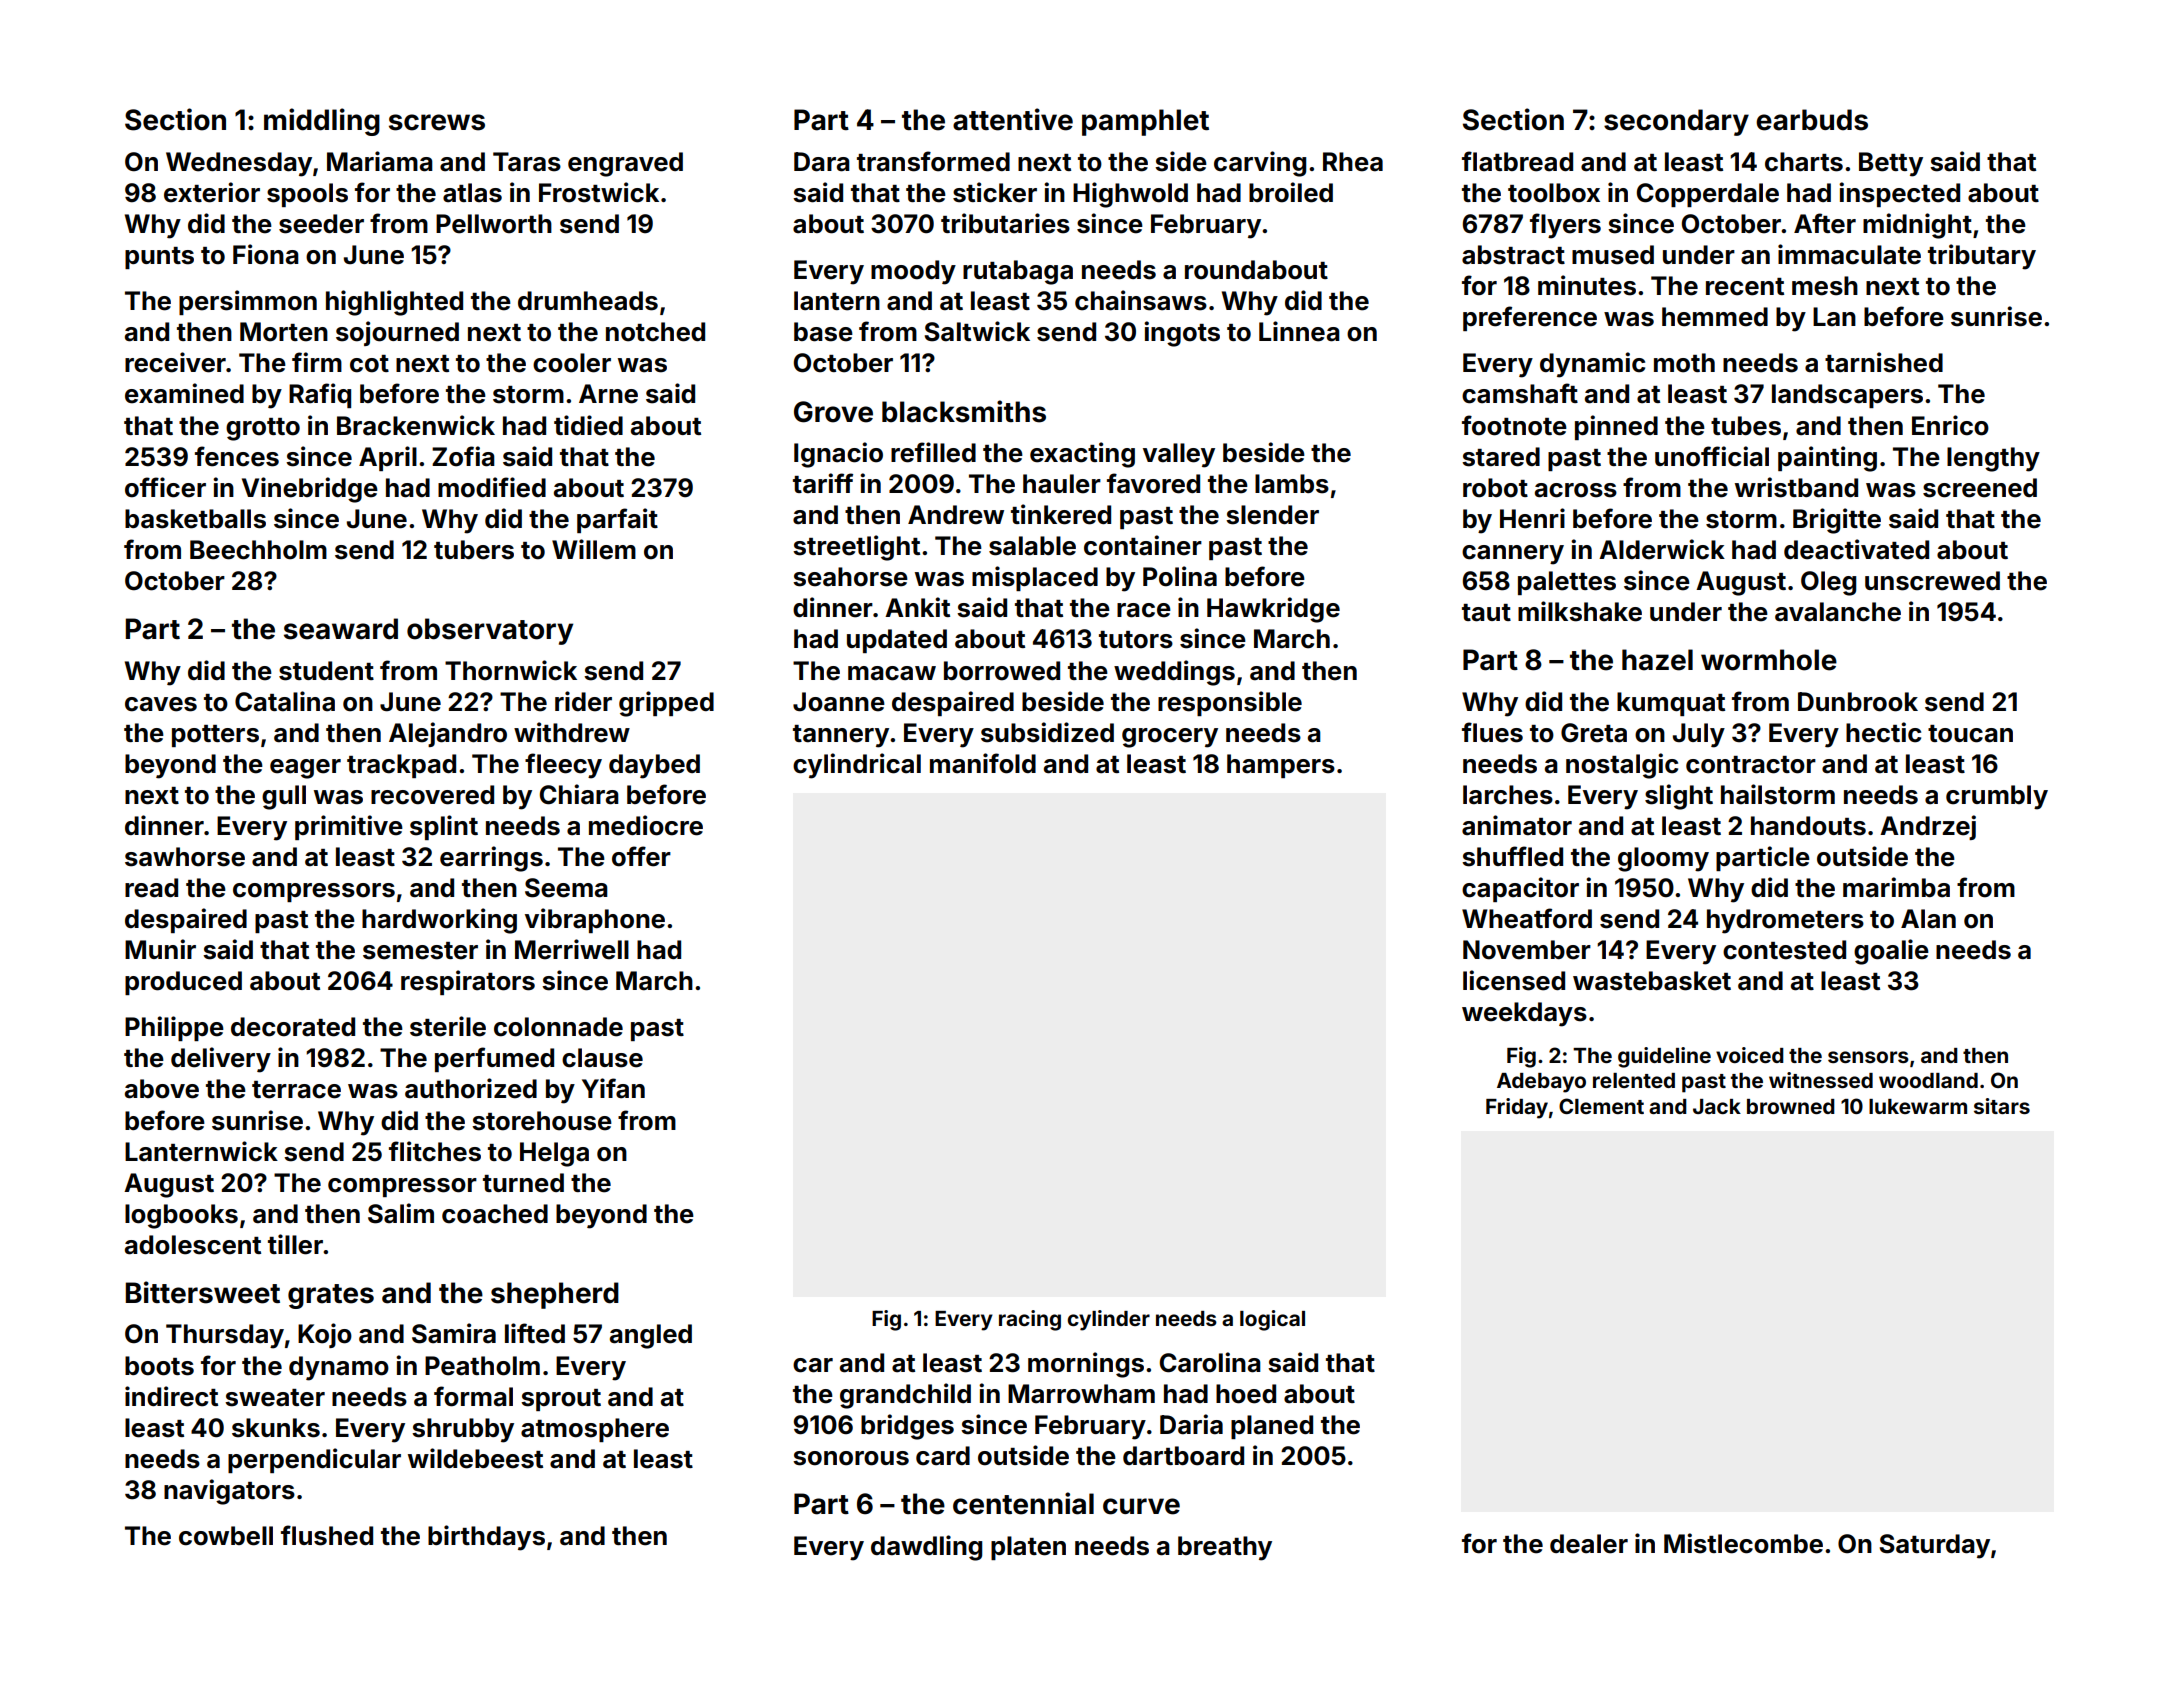 The height and width of the image is (1683, 2178). I want to click on Merriwell, so click(572, 949).
